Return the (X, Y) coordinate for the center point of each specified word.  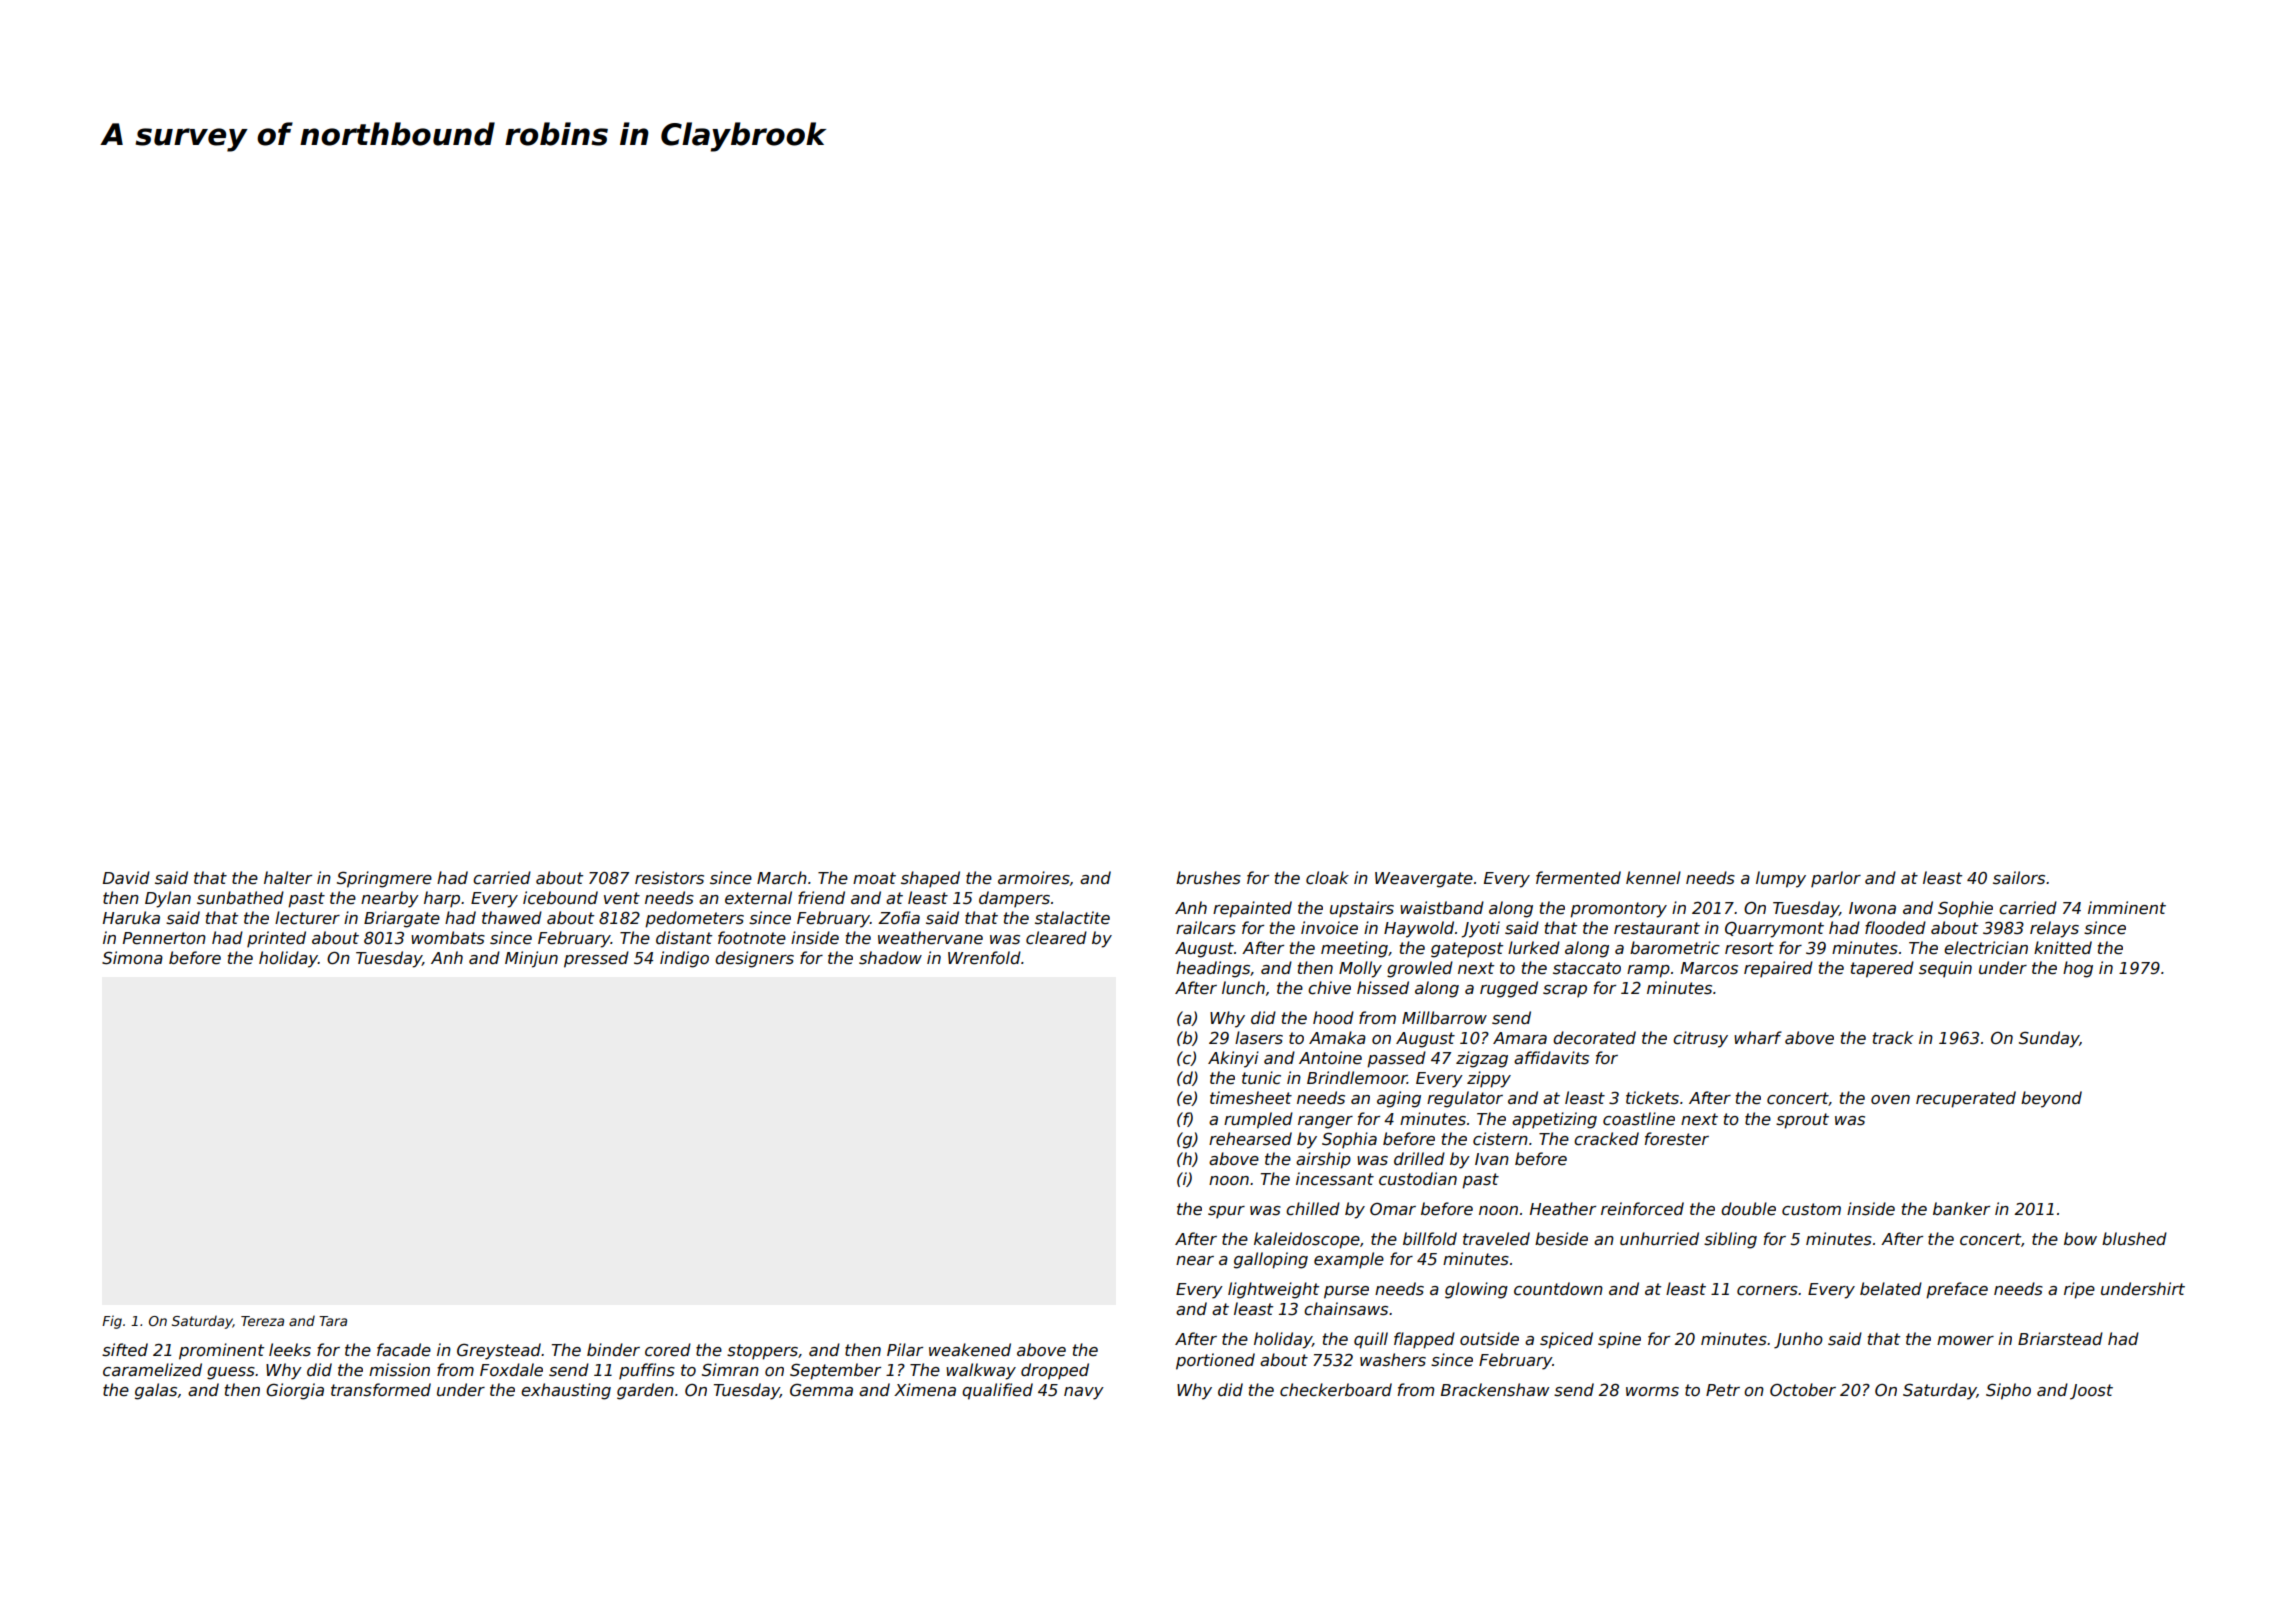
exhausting (566, 1391)
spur (1226, 1212)
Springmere (384, 879)
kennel (1653, 878)
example (1349, 1260)
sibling (1730, 1240)
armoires (1034, 878)
